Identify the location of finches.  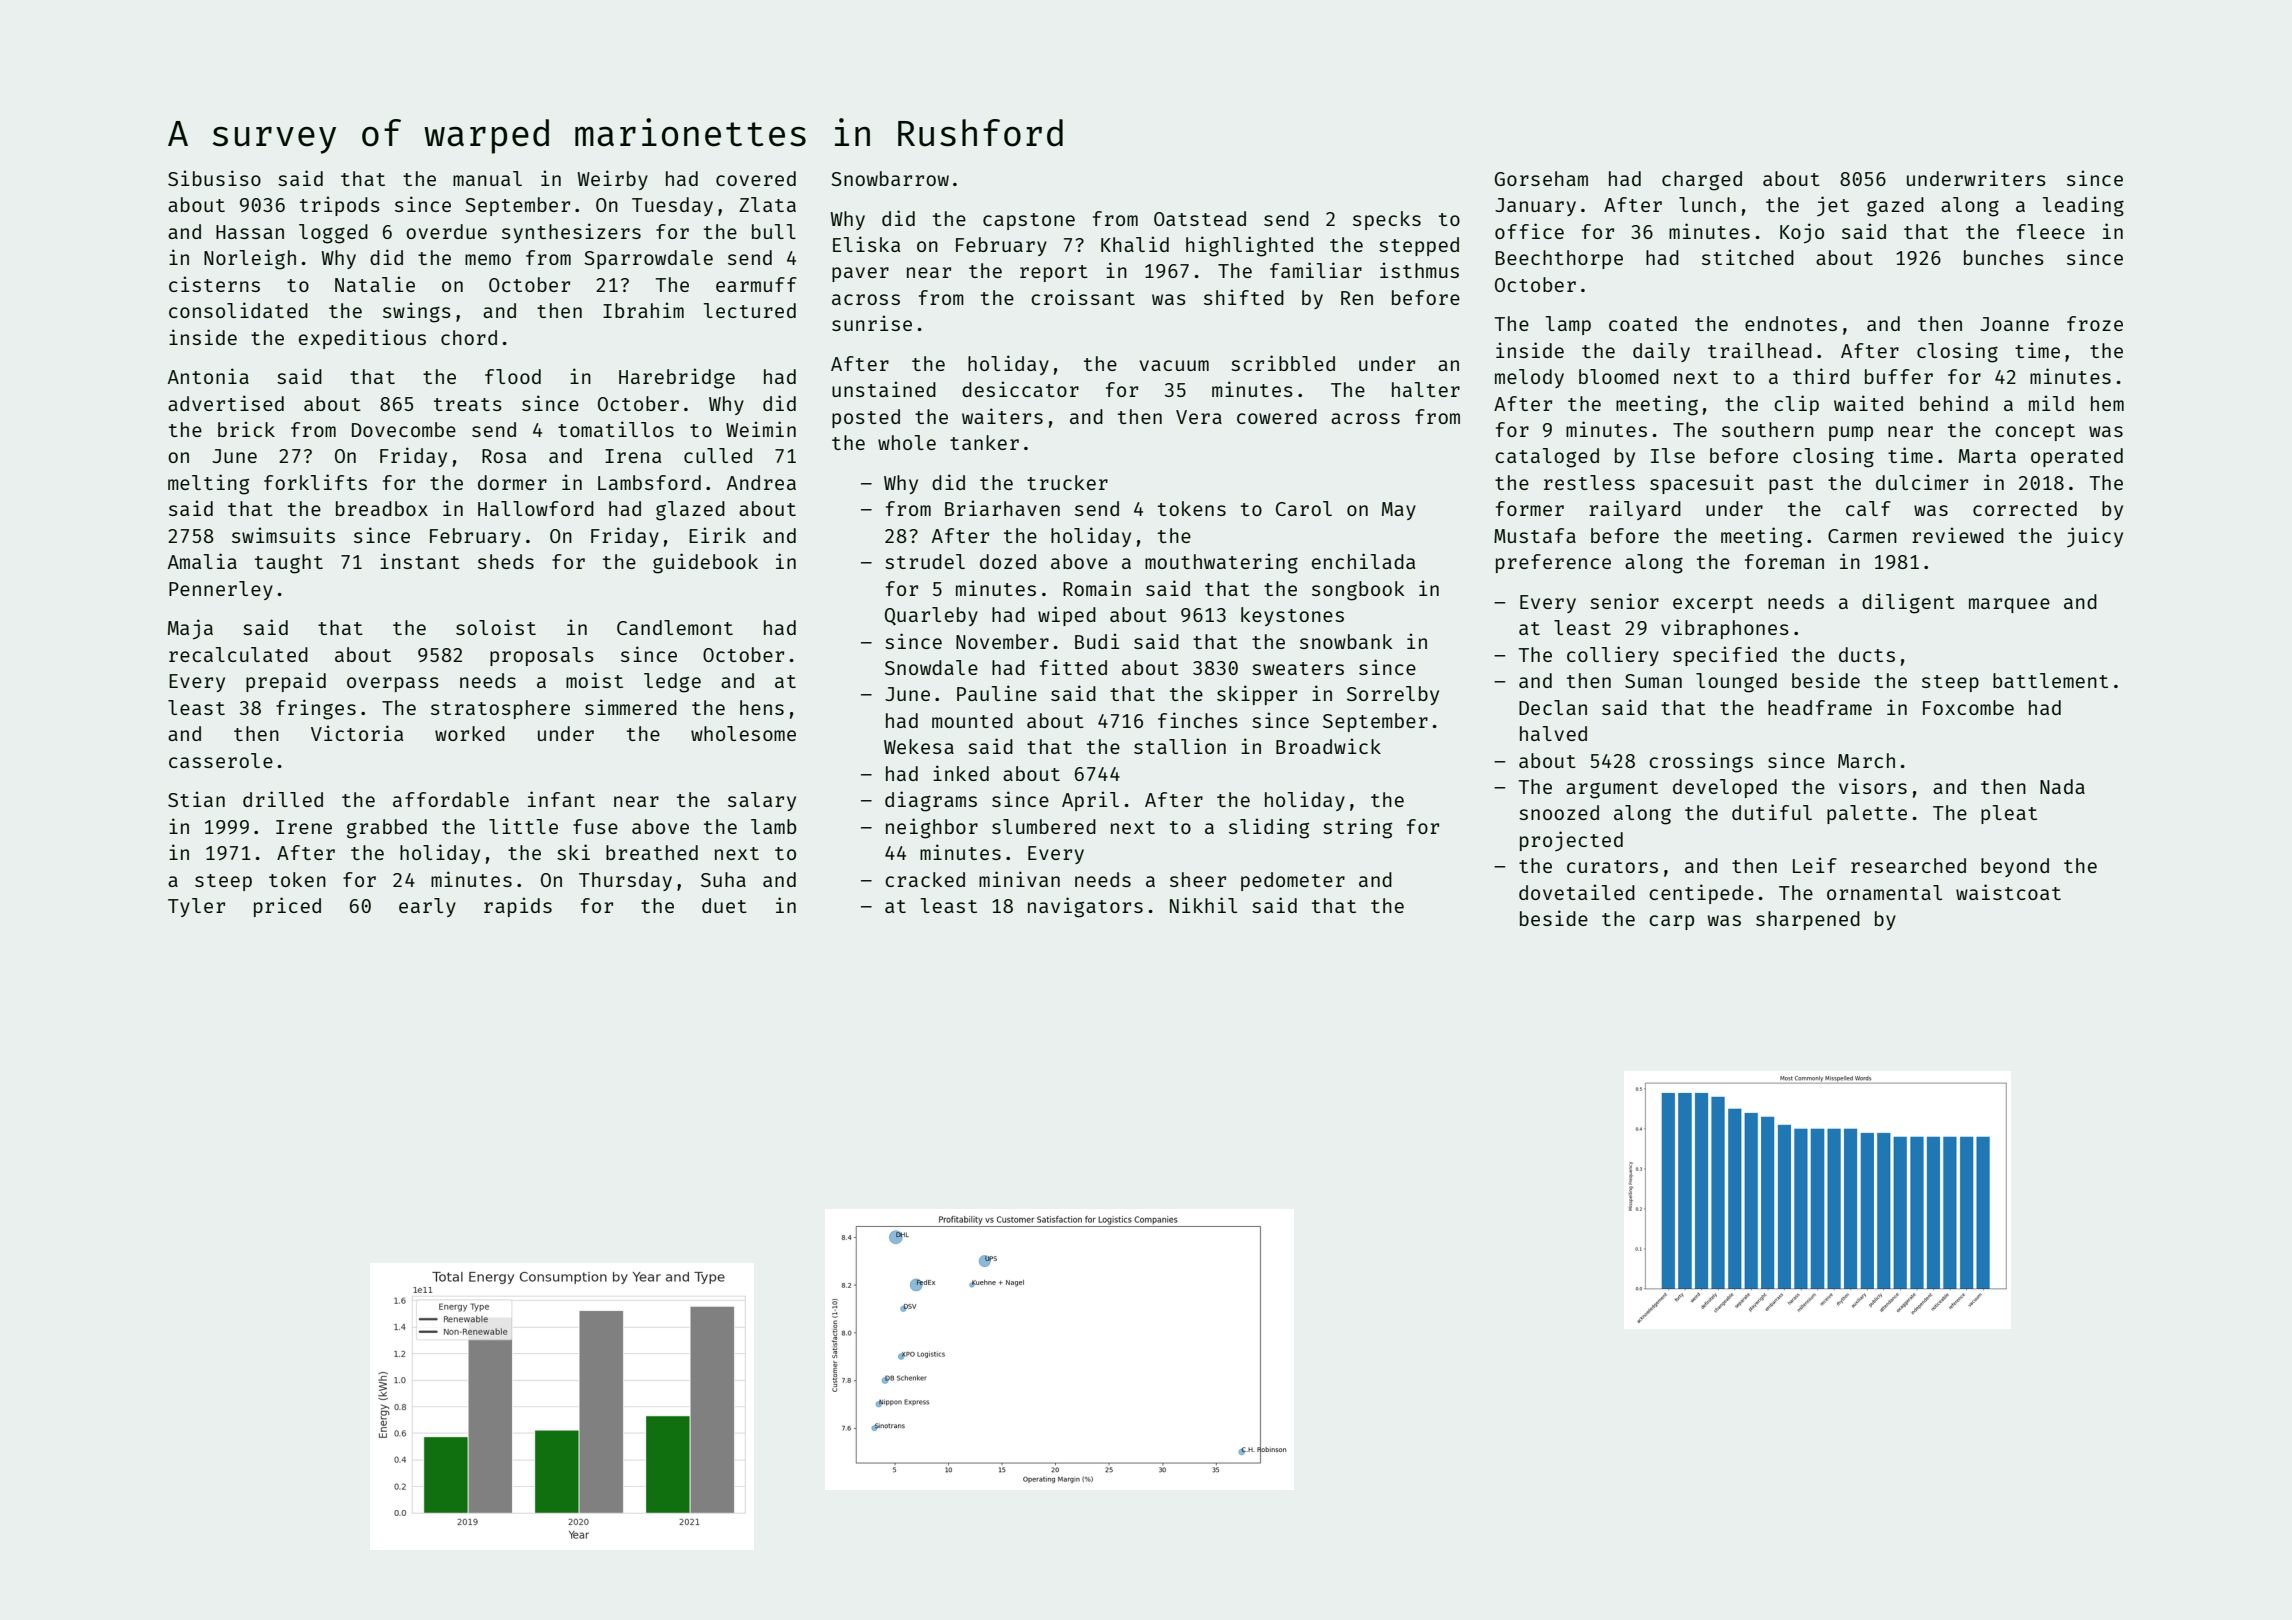
(1198, 720).
